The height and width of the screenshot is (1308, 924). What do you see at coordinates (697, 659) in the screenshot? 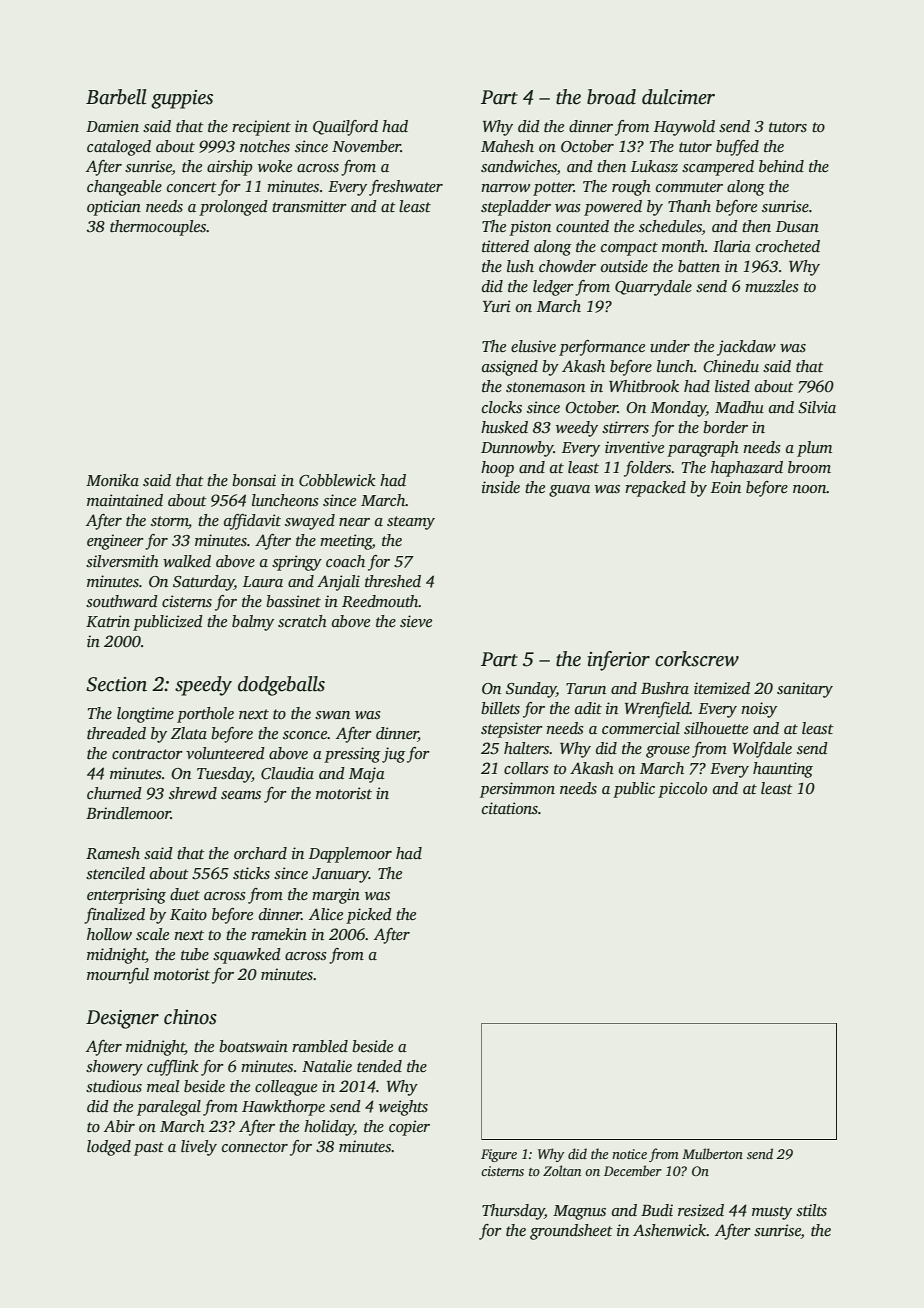
I see `corkscrew` at bounding box center [697, 659].
